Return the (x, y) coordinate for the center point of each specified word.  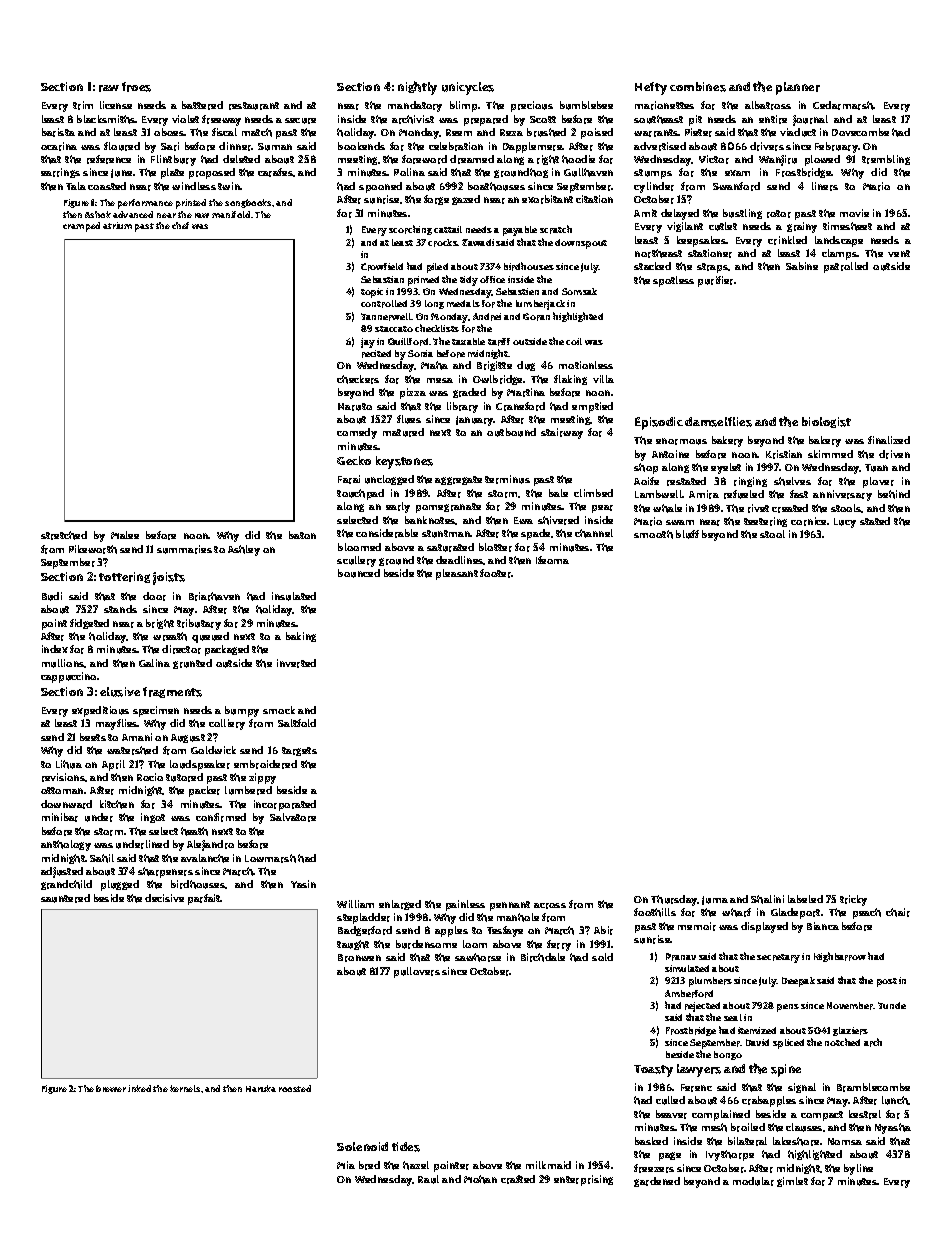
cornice (808, 521)
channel (594, 533)
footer (496, 573)
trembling (886, 160)
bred (369, 1165)
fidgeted (89, 624)
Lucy (845, 523)
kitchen (117, 804)
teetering (765, 522)
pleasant (457, 574)
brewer (111, 1088)
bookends (361, 146)
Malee (125, 535)
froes (136, 87)
